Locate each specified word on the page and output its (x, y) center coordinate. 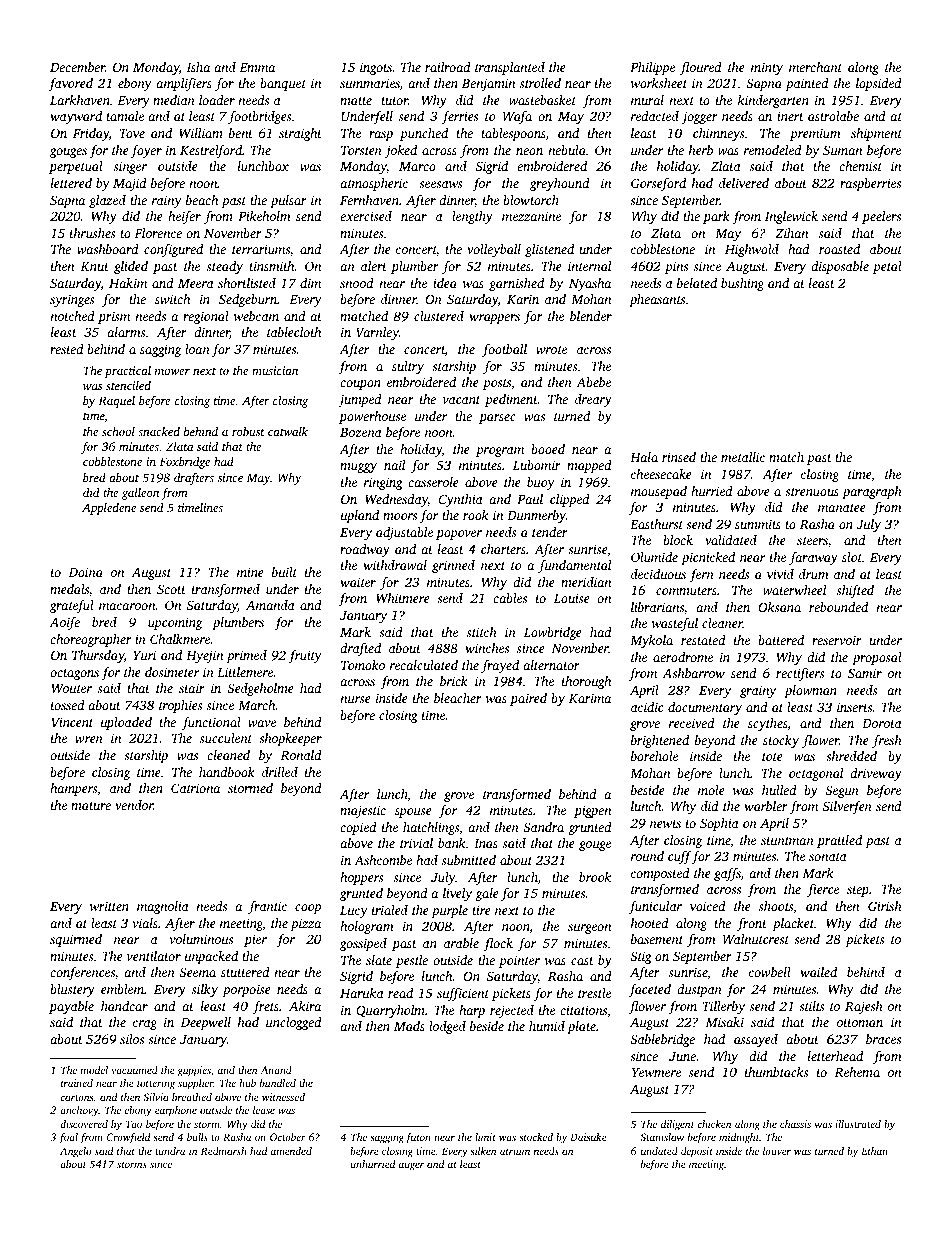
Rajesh (864, 1007)
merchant (815, 67)
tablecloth (294, 332)
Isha (198, 67)
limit (485, 1137)
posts (497, 384)
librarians (657, 607)
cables (510, 598)
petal (887, 267)
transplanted (510, 68)
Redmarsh (224, 1151)
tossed (68, 705)
